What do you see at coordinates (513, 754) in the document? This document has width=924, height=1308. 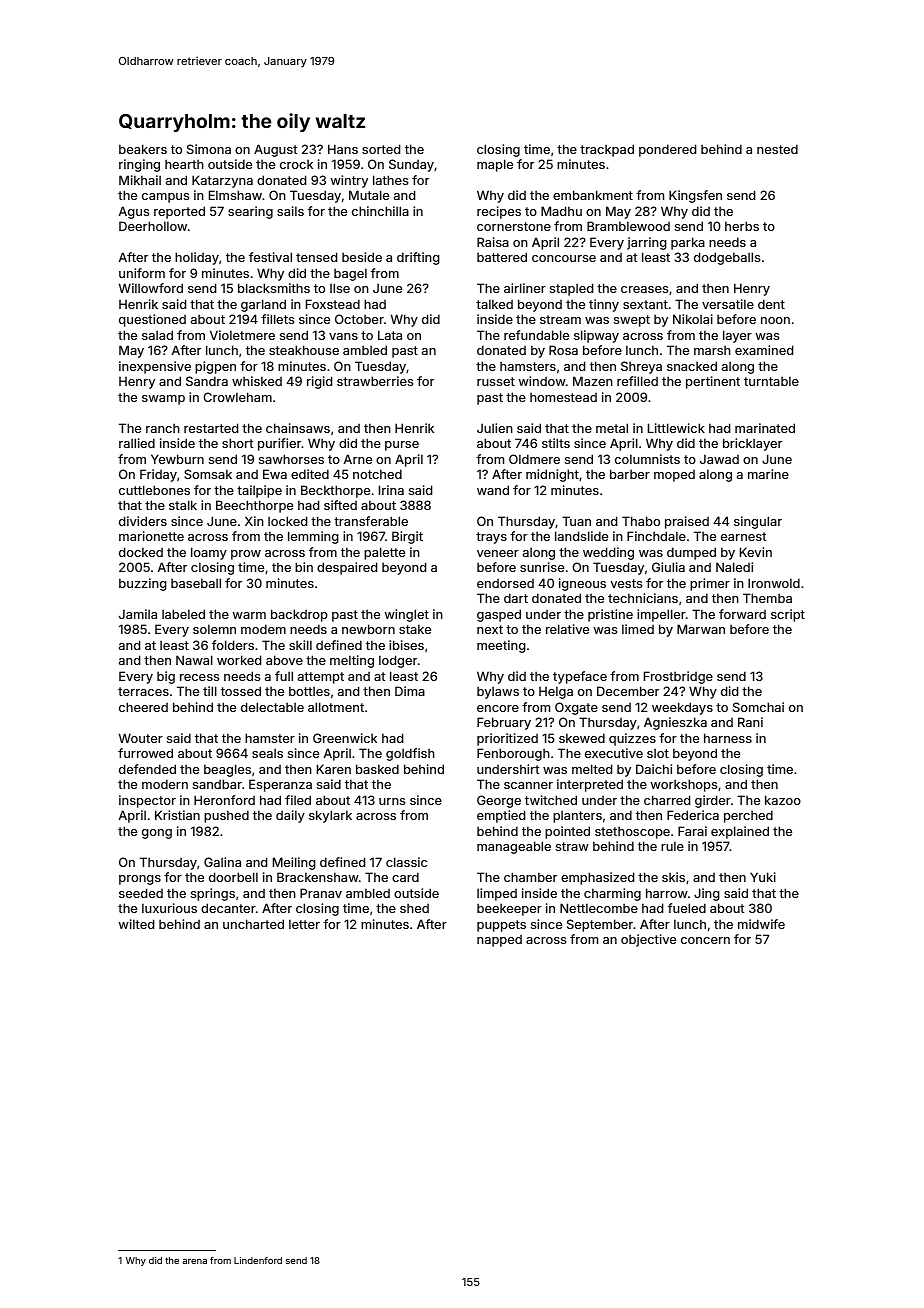 I see `Fenborough` at bounding box center [513, 754].
